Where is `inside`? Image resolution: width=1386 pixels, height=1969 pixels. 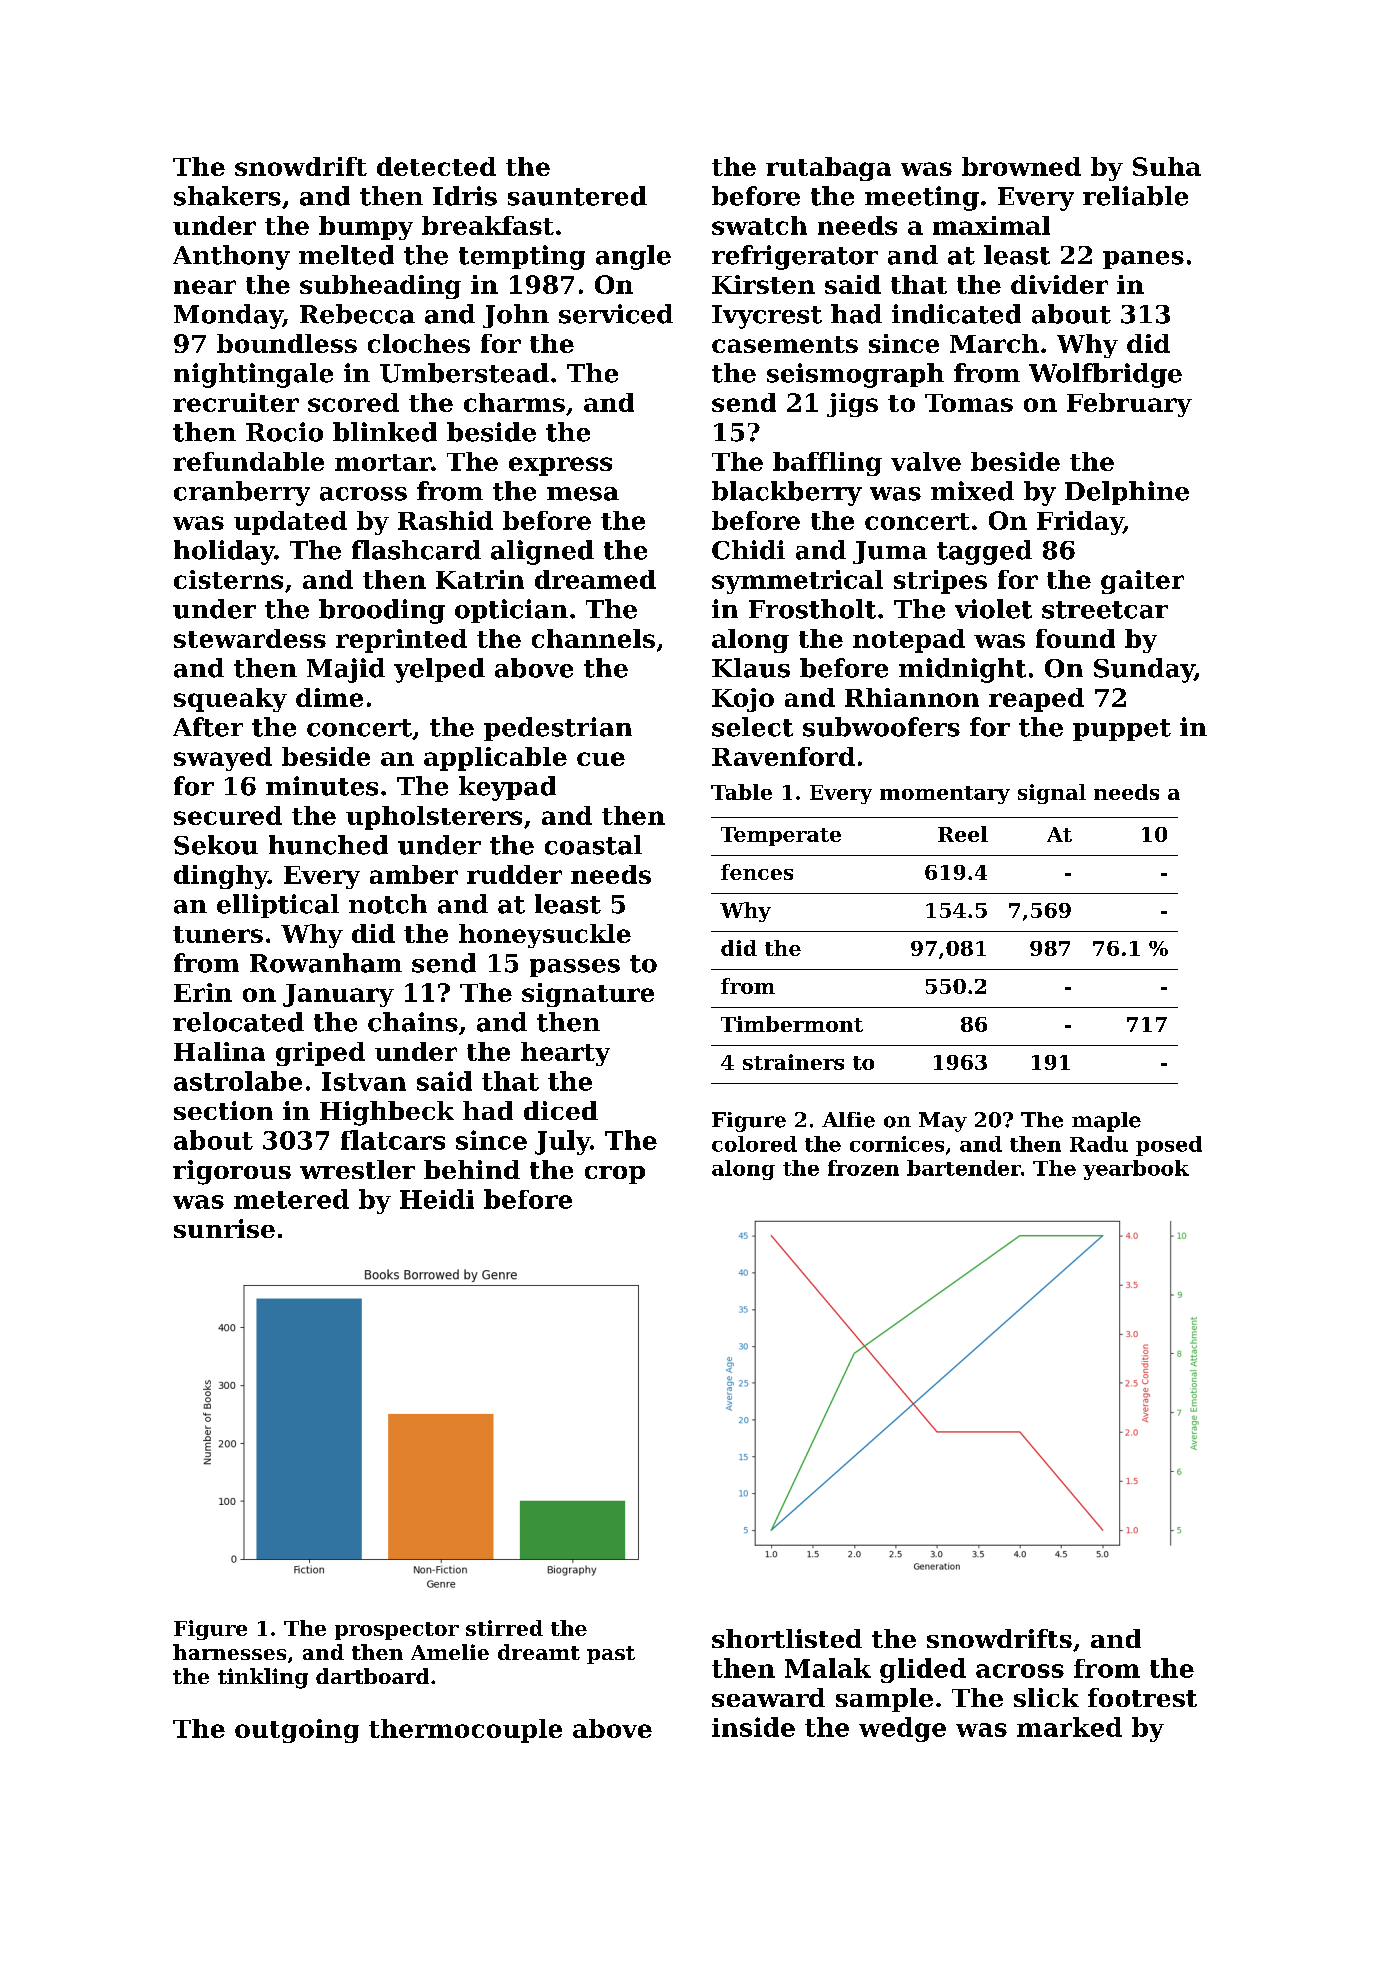 inside is located at coordinates (753, 1727).
